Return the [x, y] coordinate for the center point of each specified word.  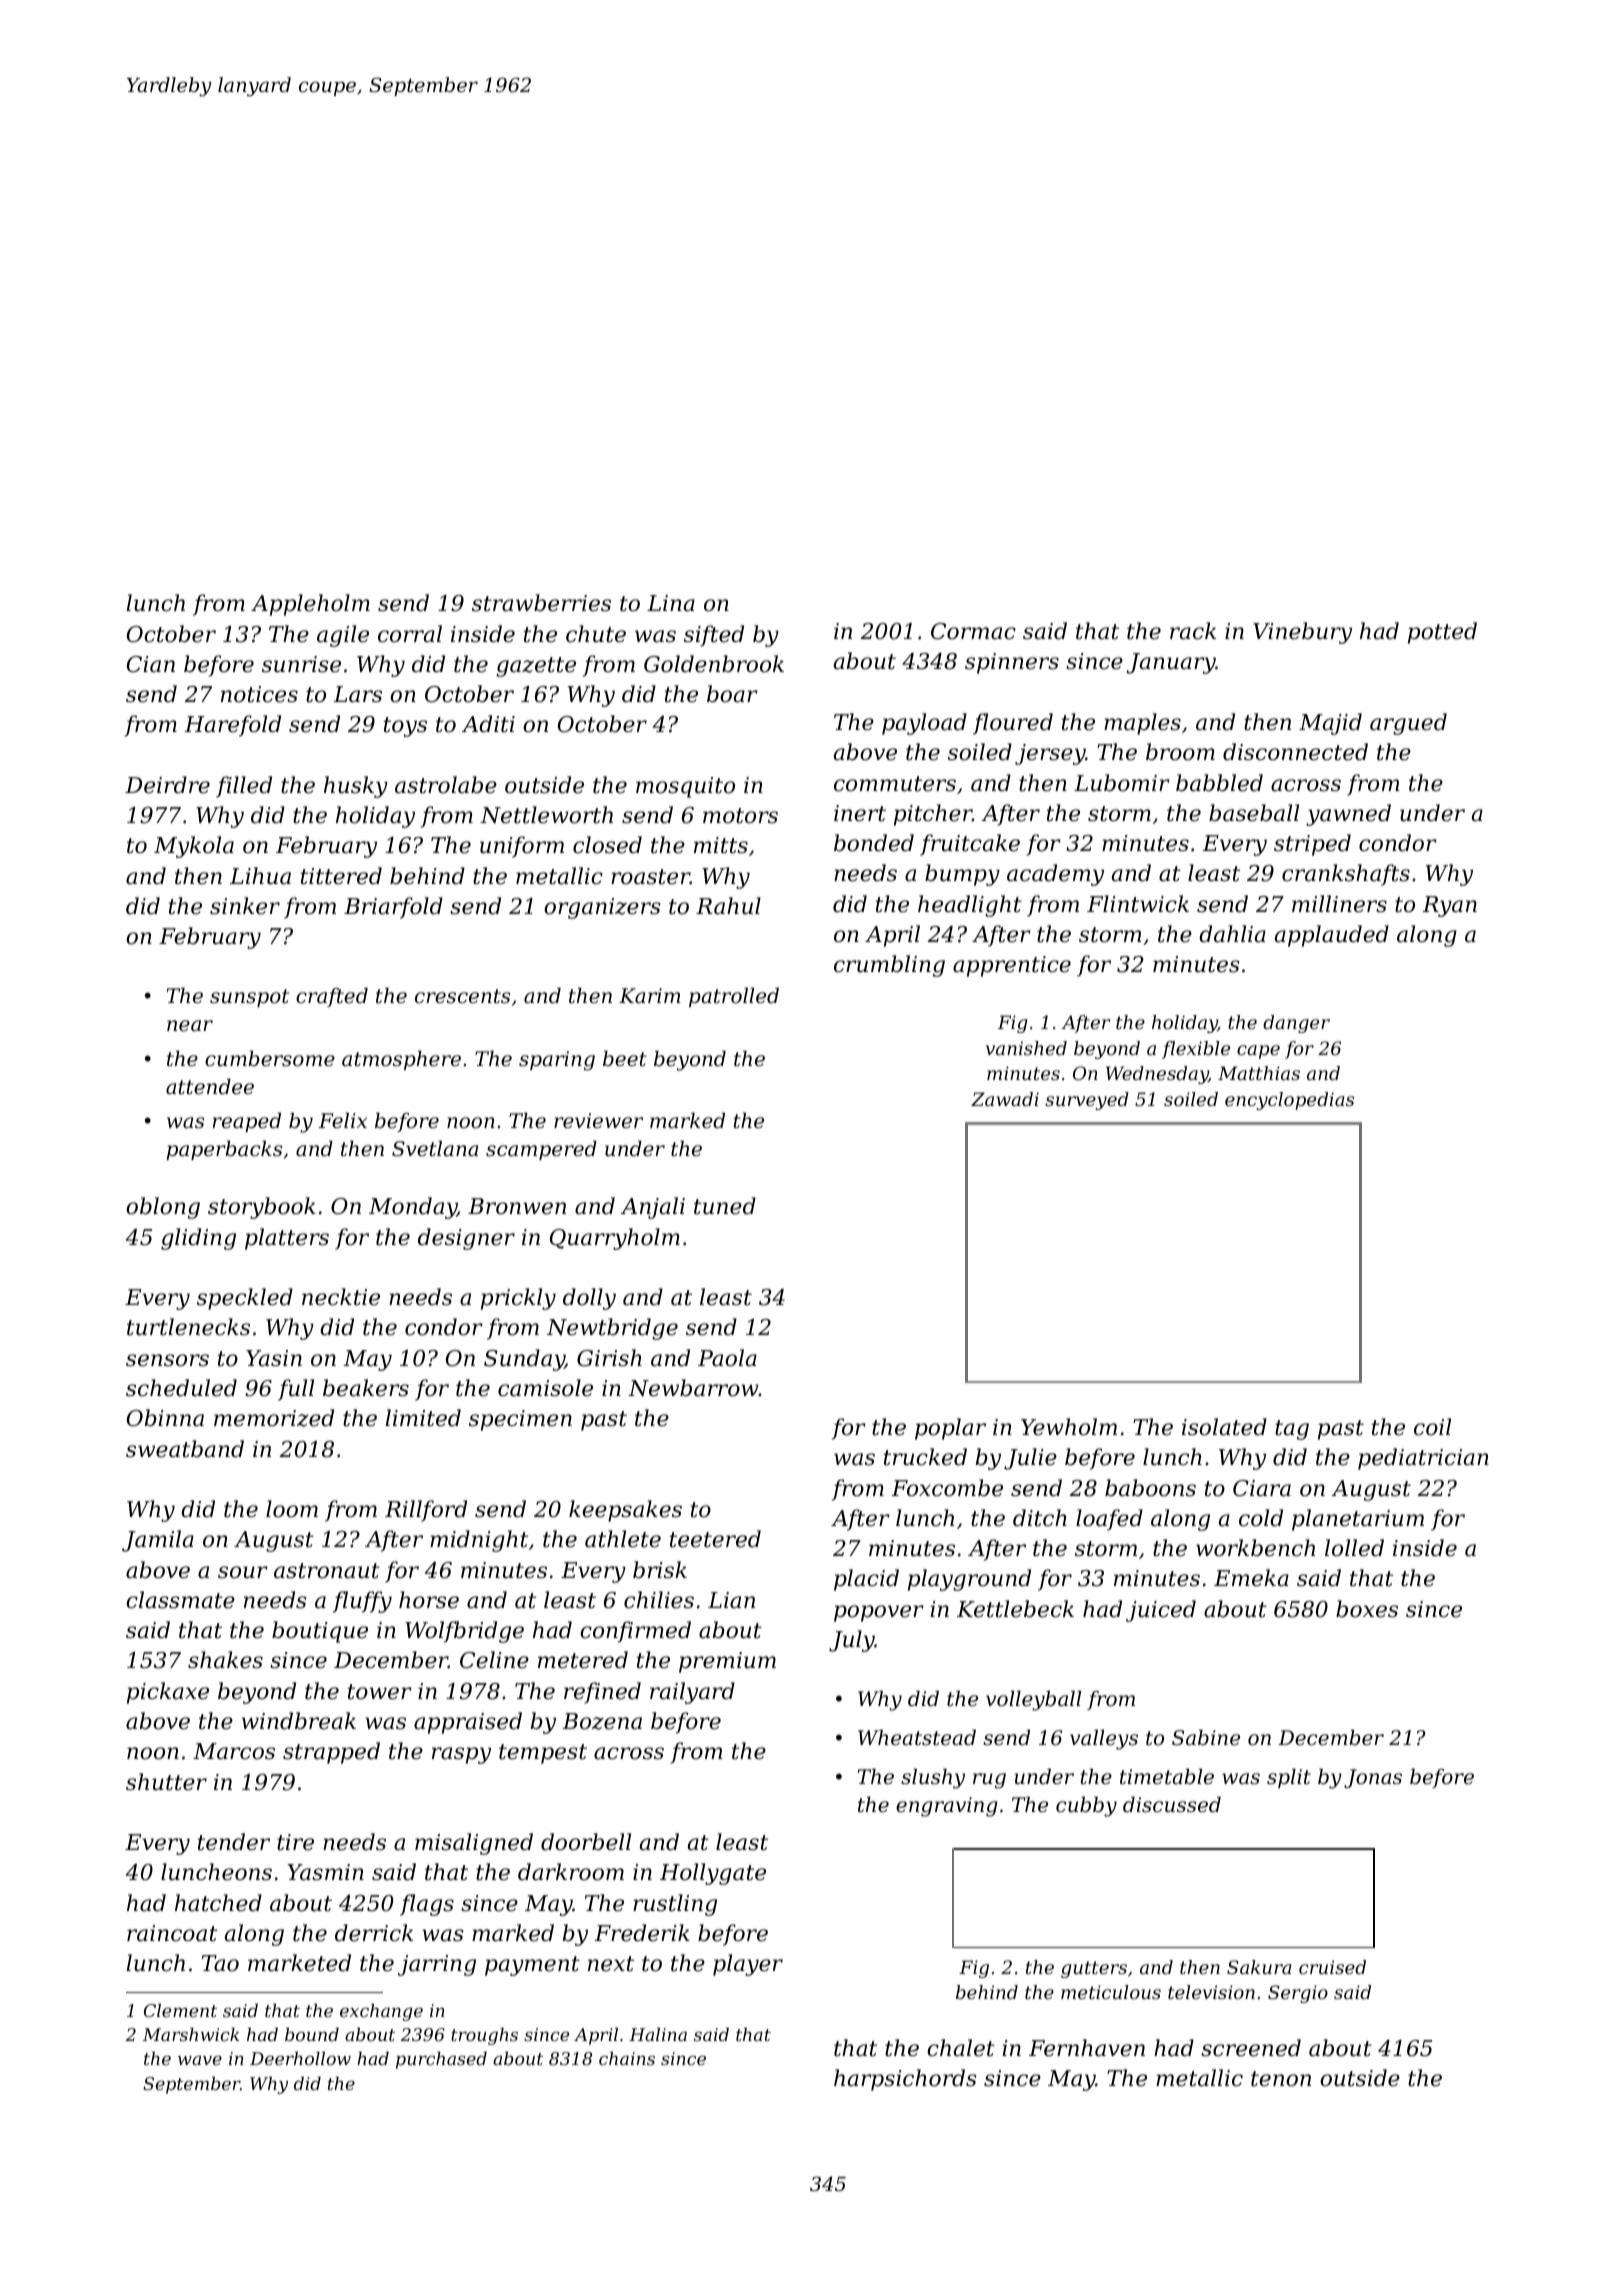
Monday [413, 1208]
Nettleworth [546, 815]
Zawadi [1005, 1099]
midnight [479, 1541]
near [190, 1026]
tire [295, 1842]
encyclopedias [1289, 1101]
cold [1261, 1518]
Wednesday [1157, 1075]
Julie [1030, 1459]
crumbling [889, 966]
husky [356, 787]
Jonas [1373, 1778]
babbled [1219, 783]
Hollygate [713, 1874]
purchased [441, 2060]
